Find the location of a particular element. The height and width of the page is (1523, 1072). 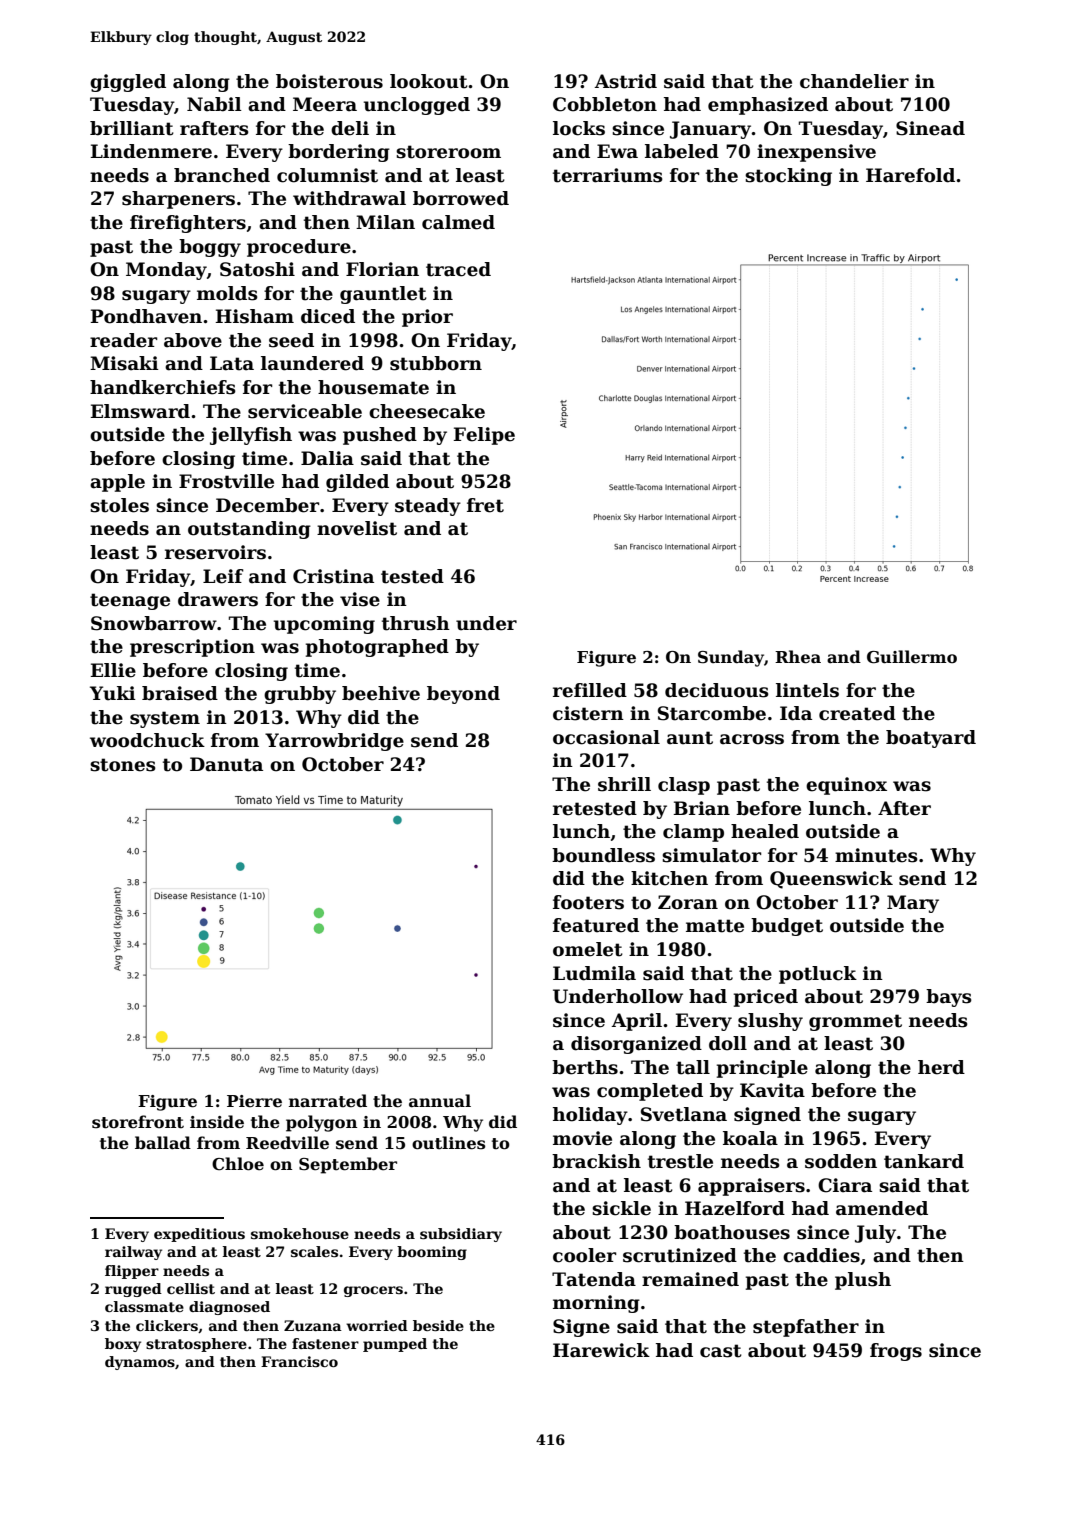

stoles is located at coordinates (119, 505).
